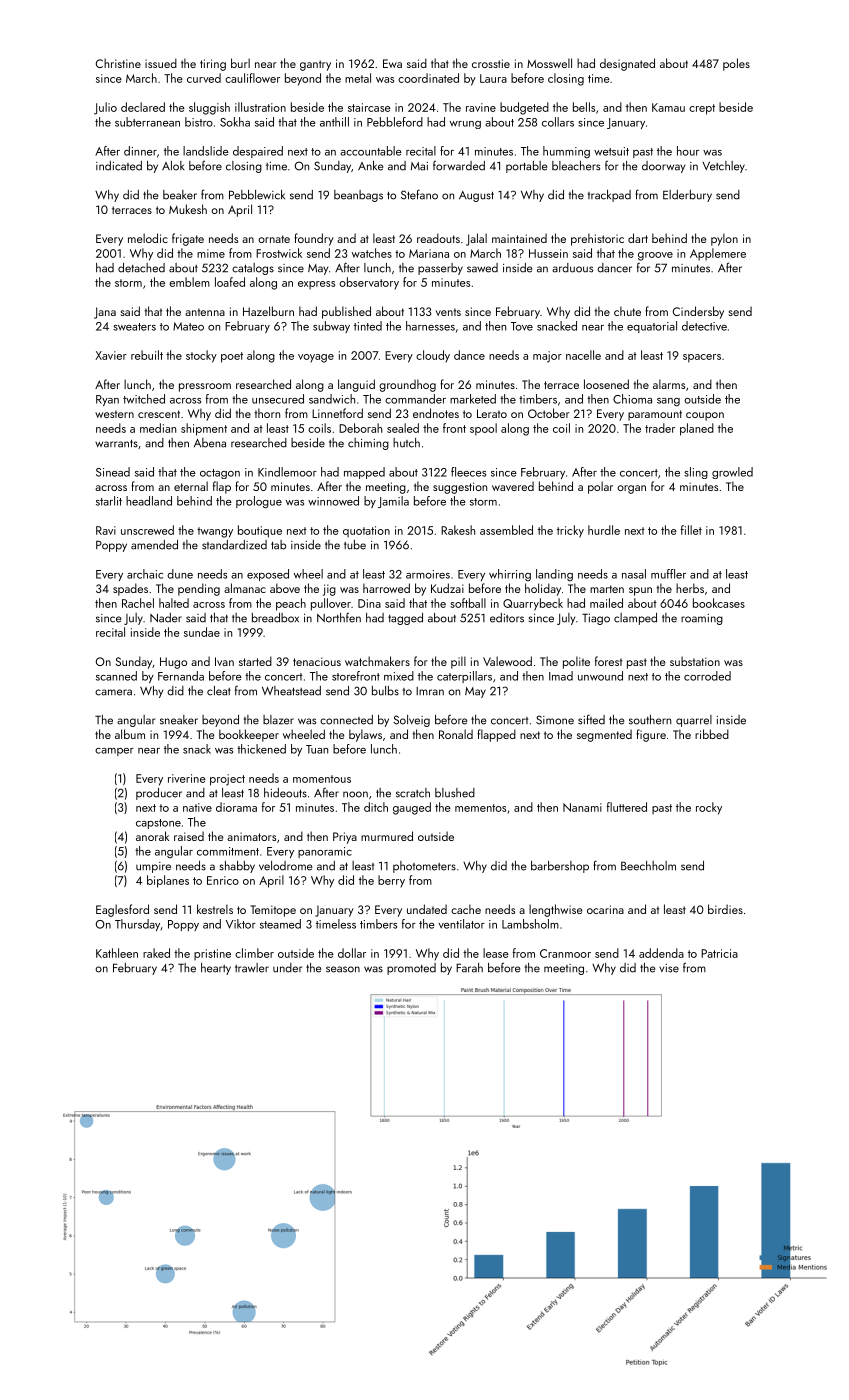  Describe the element at coordinates (709, 808) in the screenshot. I see `rocky` at that location.
